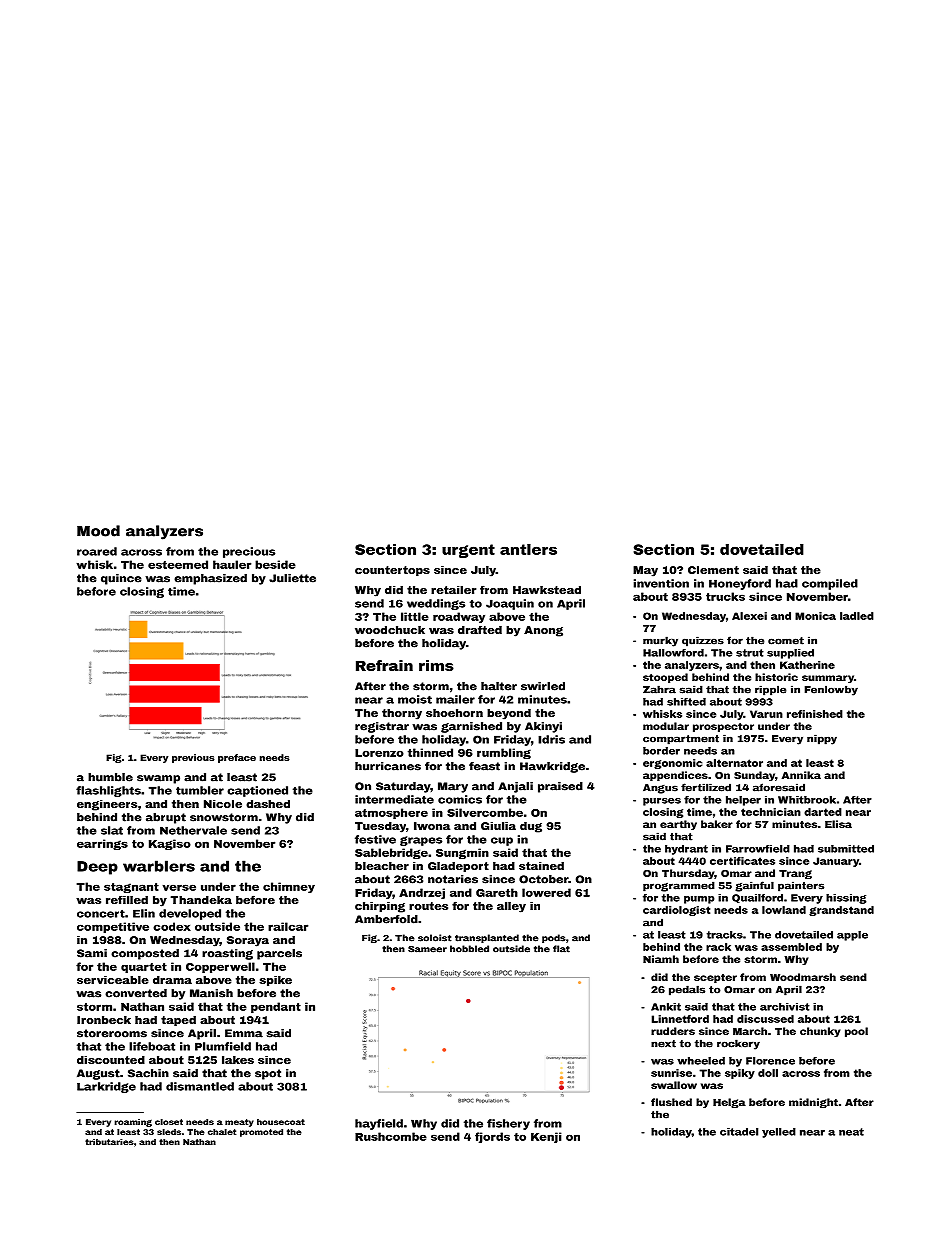 The height and width of the image is (1233, 952). I want to click on Sablebridge, so click(391, 853).
